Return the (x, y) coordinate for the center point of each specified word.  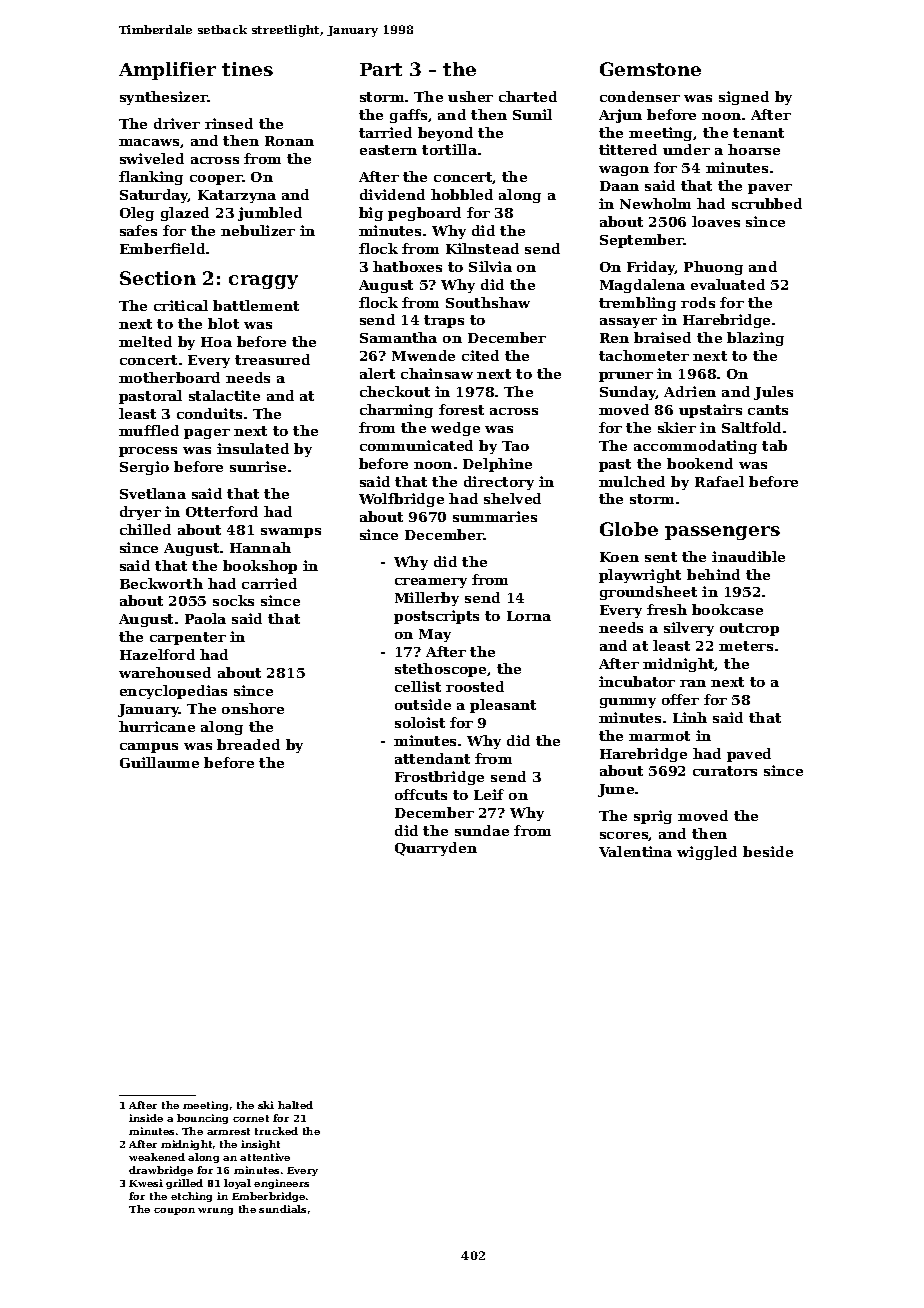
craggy (263, 282)
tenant (758, 133)
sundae (482, 830)
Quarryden (436, 849)
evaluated (728, 284)
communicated (416, 445)
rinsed (229, 123)
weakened (157, 1157)
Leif (489, 794)
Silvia (490, 266)
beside (768, 851)
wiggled (707, 853)
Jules (773, 393)
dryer (140, 513)
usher (470, 96)
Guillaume (159, 762)
